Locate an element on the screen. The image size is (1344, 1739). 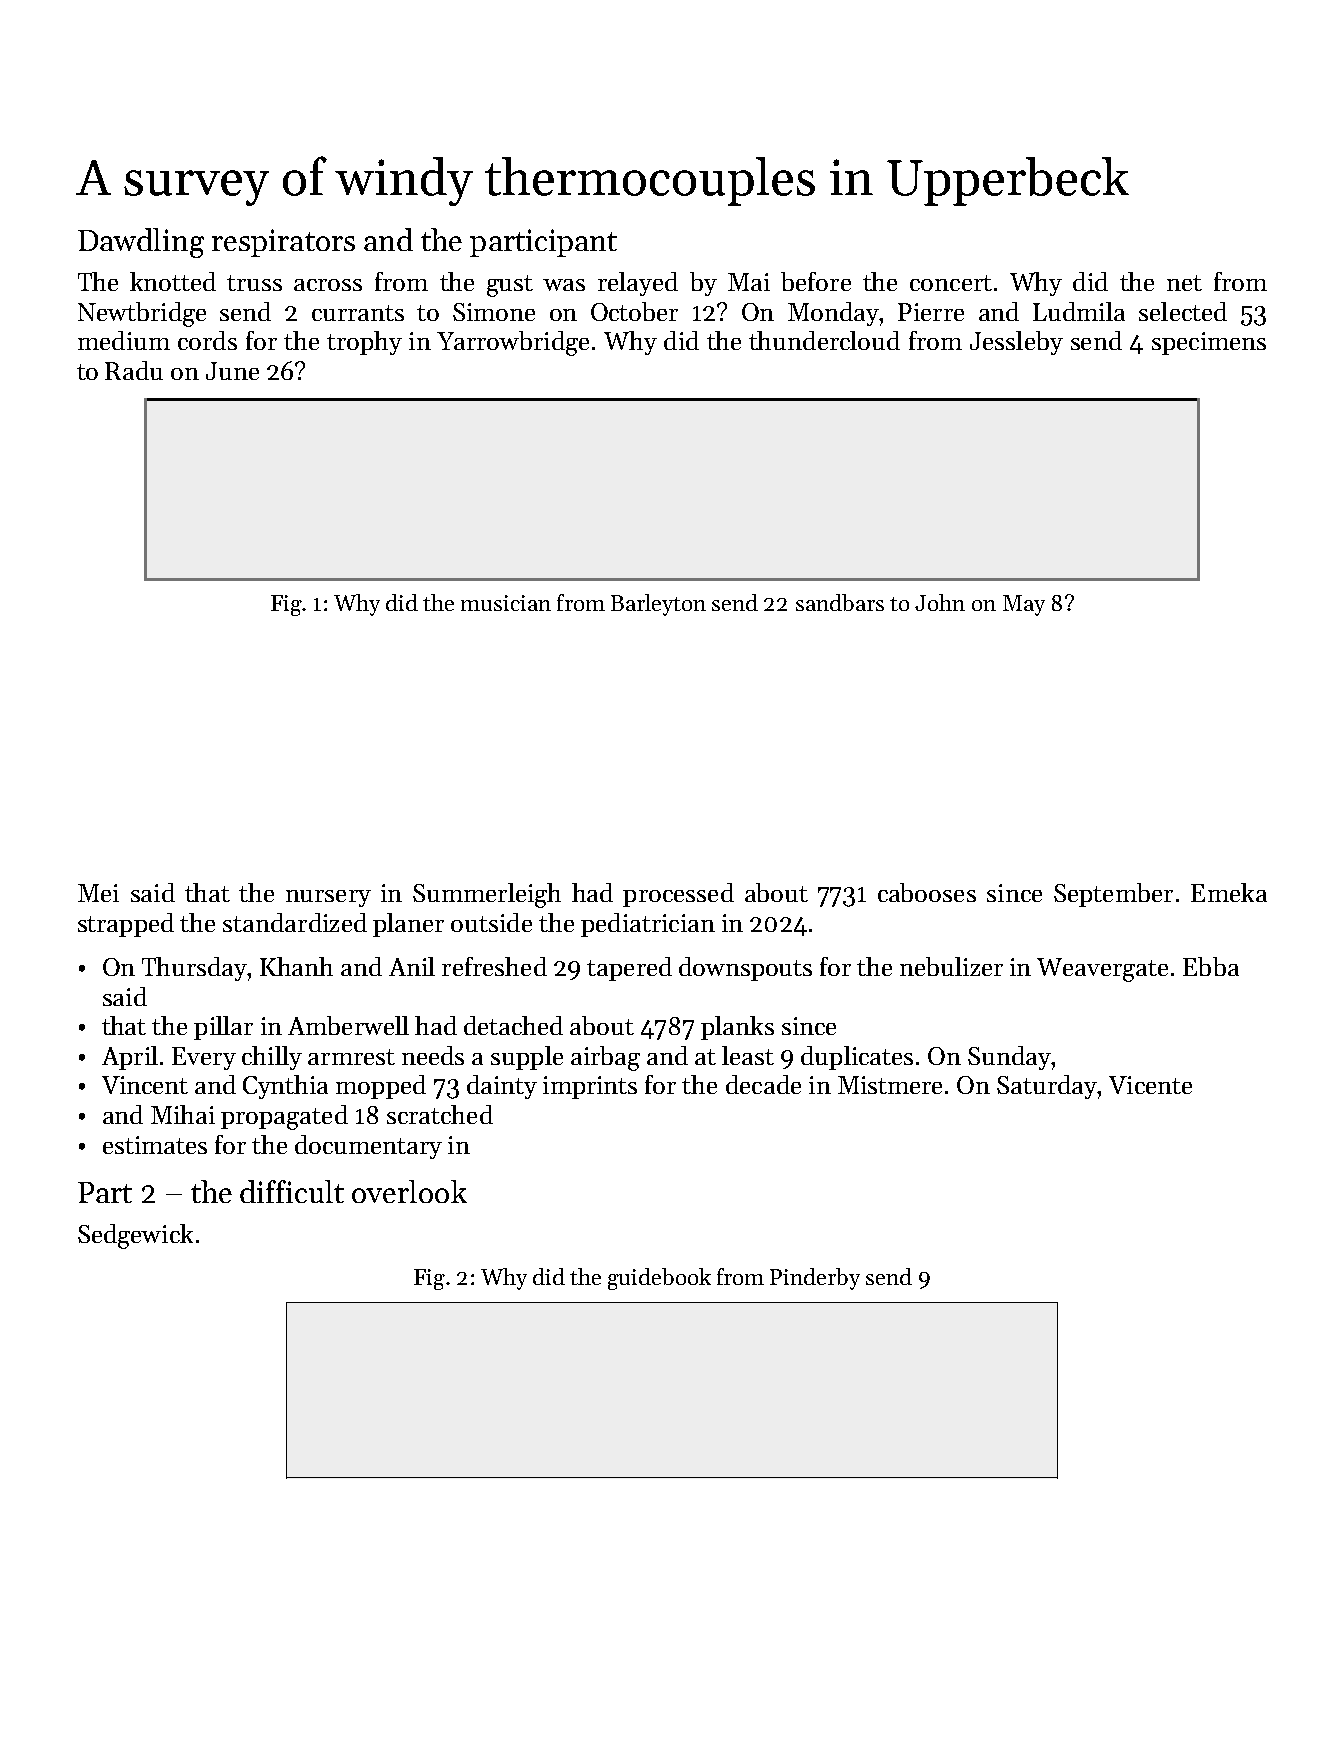
Vincent is located at coordinates (145, 1085).
